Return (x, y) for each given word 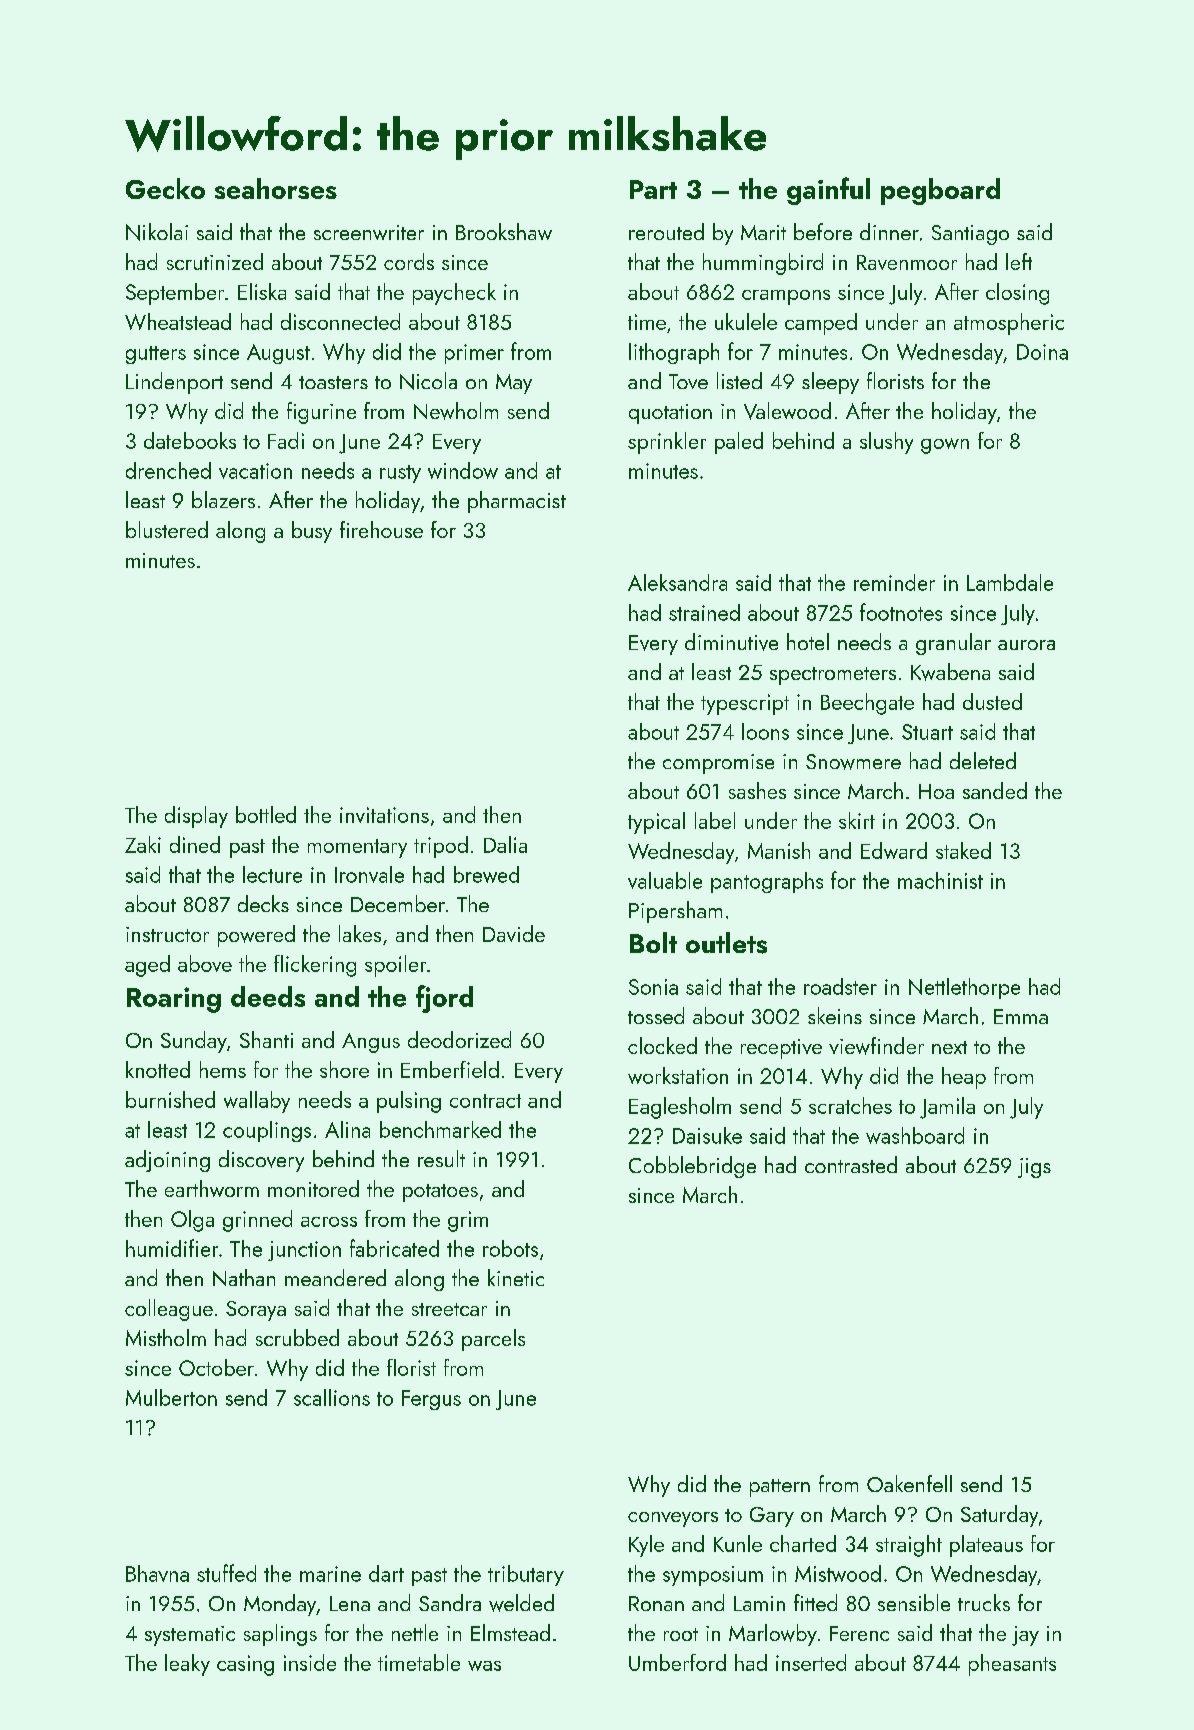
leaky (187, 1665)
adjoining (167, 1161)
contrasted (851, 1164)
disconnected (340, 321)
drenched (168, 470)
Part (653, 189)
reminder (894, 582)
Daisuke (707, 1135)
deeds (268, 996)
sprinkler (667, 443)
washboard (915, 1135)
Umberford (677, 1662)
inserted (811, 1662)
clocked (662, 1045)
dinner (889, 231)
